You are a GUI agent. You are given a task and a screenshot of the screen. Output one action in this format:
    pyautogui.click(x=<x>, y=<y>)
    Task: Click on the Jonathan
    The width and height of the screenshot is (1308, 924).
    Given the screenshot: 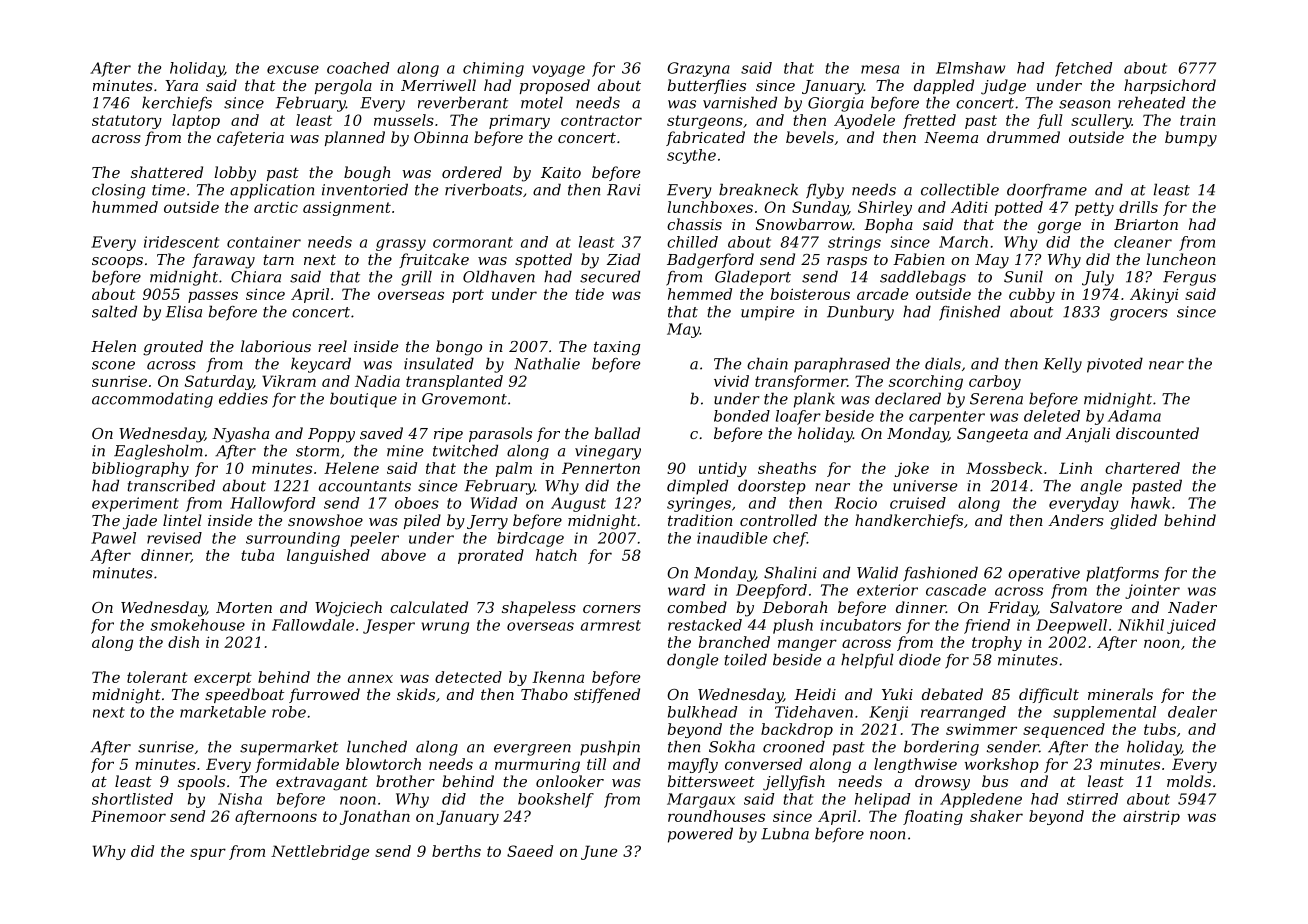 What is the action you would take?
    pyautogui.click(x=375, y=817)
